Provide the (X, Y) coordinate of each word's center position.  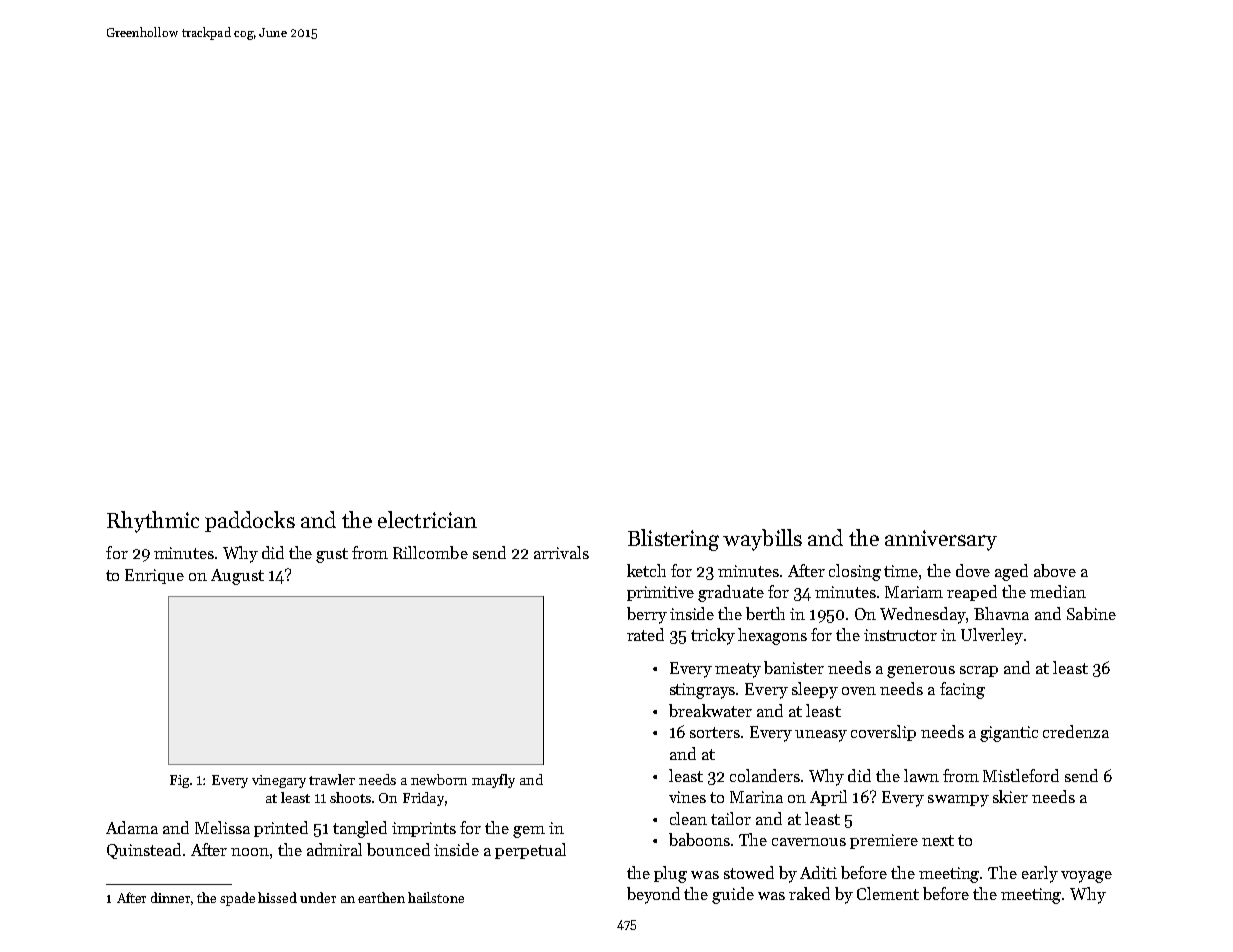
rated (645, 634)
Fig (179, 781)
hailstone (436, 897)
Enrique (154, 576)
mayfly (493, 781)
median (1058, 591)
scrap (979, 671)
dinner (171, 898)
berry (647, 615)
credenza (1076, 731)
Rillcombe (430, 552)
